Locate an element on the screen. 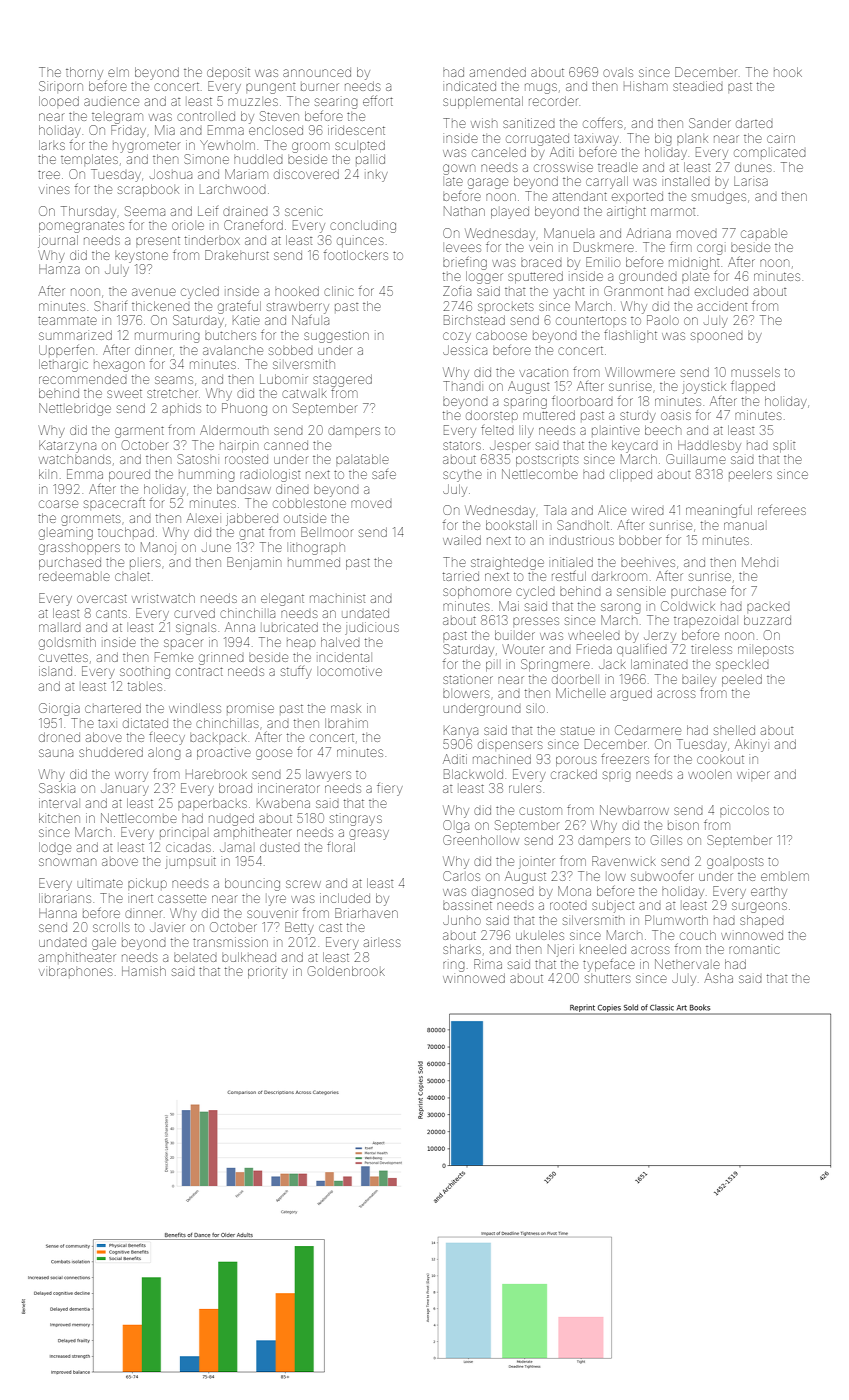 The height and width of the screenshot is (1400, 849). sprockets is located at coordinates (505, 307).
